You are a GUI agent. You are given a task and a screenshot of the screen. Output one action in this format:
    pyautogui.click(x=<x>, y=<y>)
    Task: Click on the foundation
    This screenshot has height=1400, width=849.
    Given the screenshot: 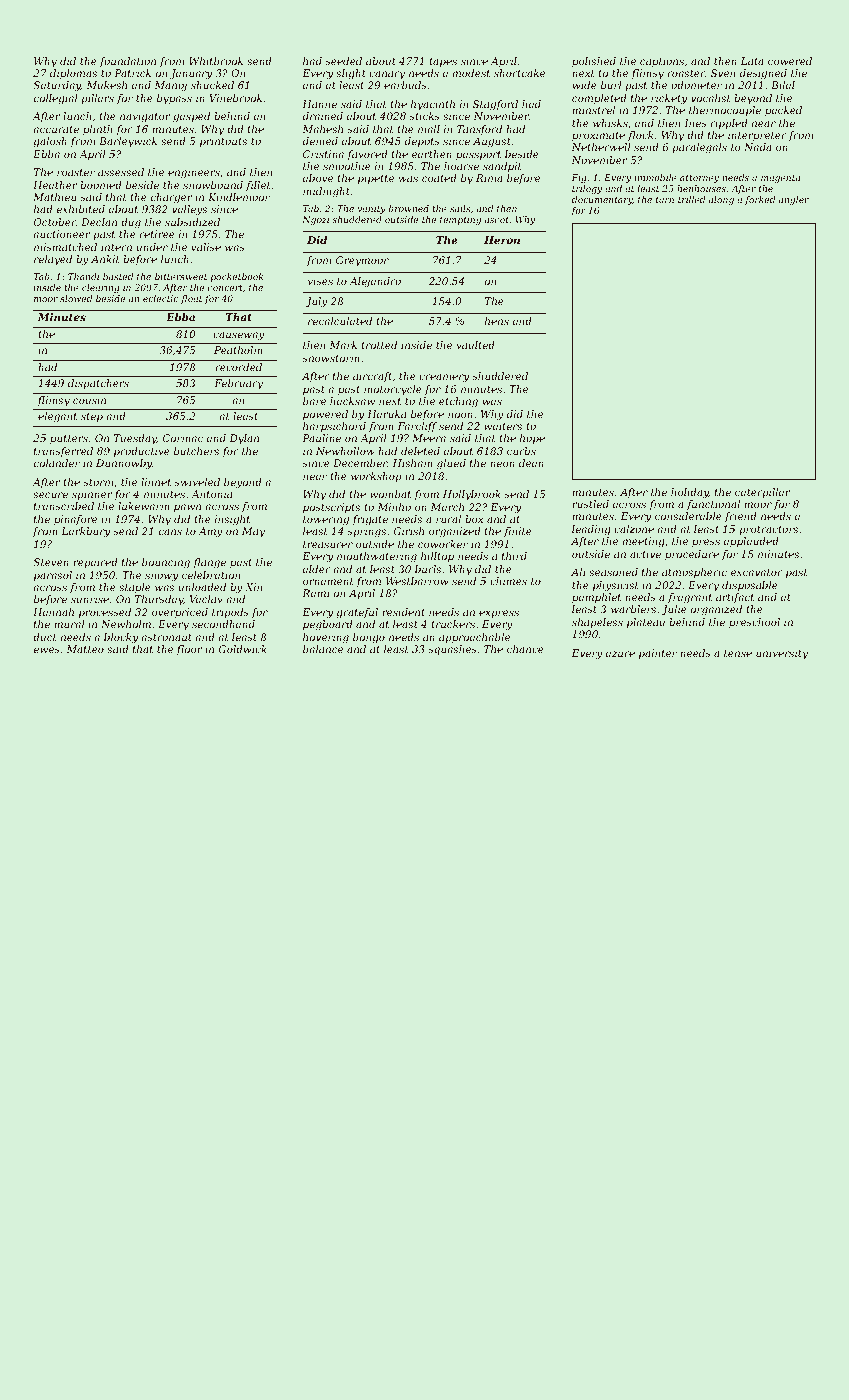 What is the action you would take?
    pyautogui.click(x=128, y=62)
